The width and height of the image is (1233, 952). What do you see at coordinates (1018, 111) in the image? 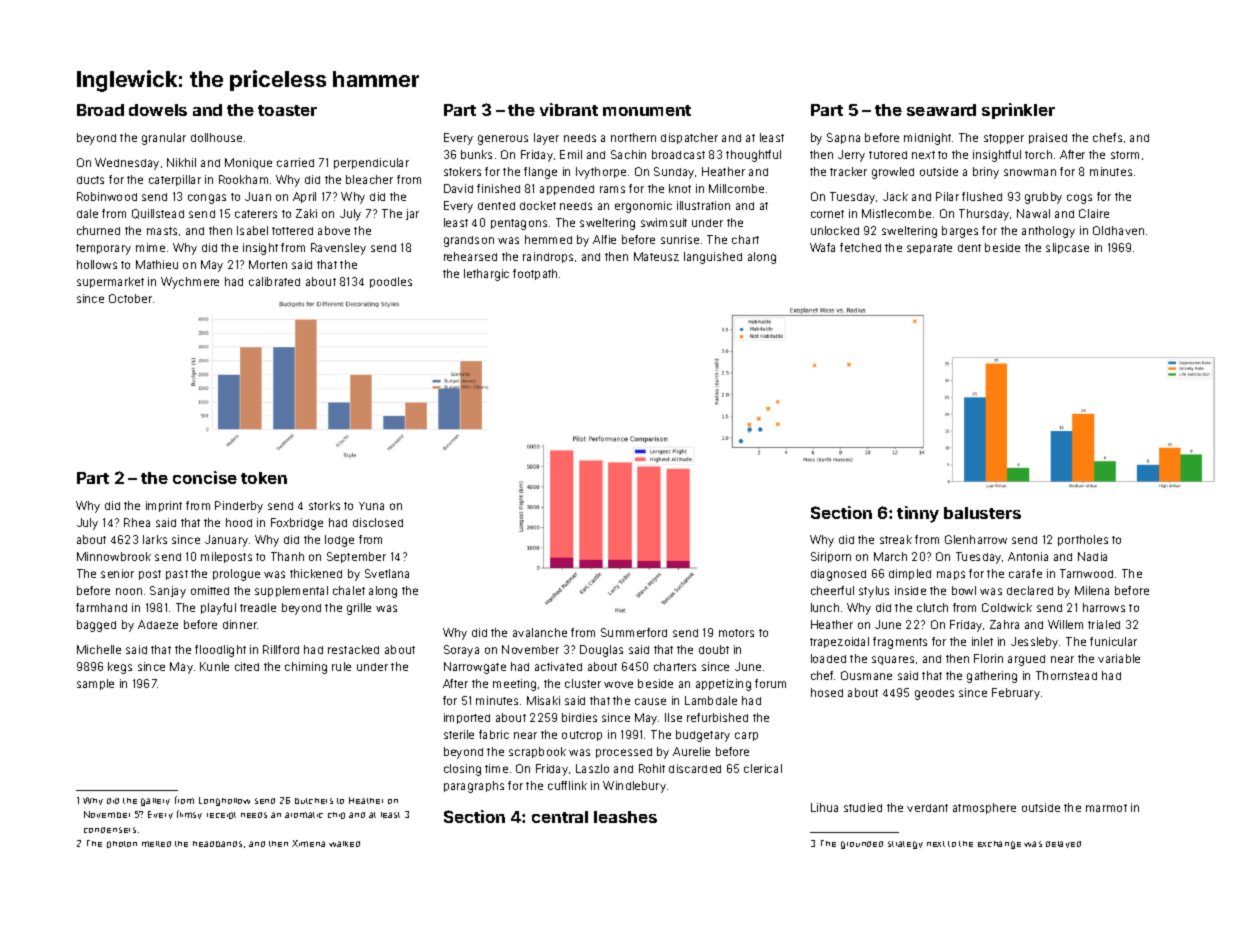
I see `sprinkler` at bounding box center [1018, 111].
